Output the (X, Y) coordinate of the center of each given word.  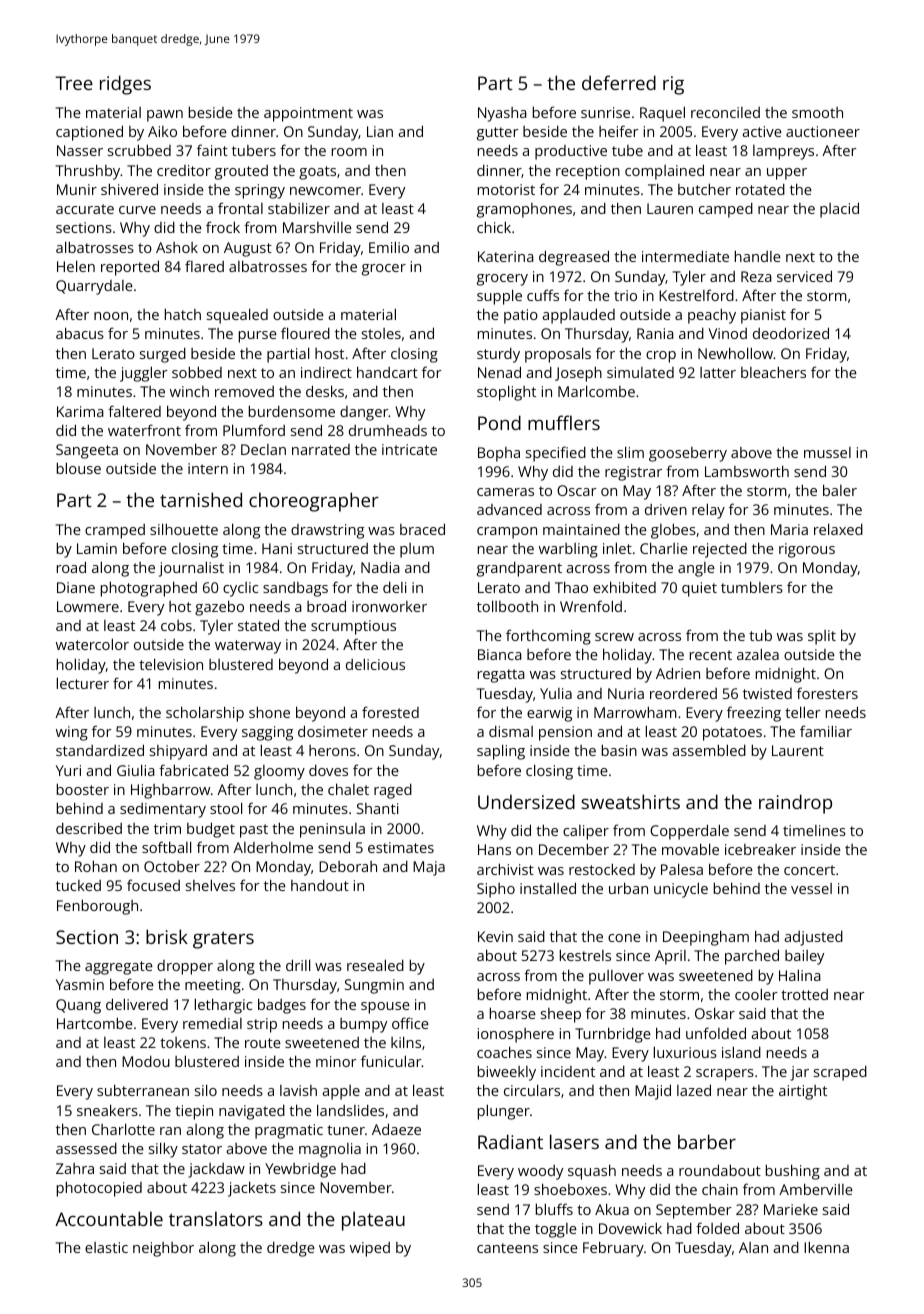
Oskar (715, 1013)
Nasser (80, 150)
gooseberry (688, 454)
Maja (429, 868)
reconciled (725, 112)
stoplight (506, 393)
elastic (106, 1247)
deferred (619, 82)
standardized (100, 750)
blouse (79, 468)
